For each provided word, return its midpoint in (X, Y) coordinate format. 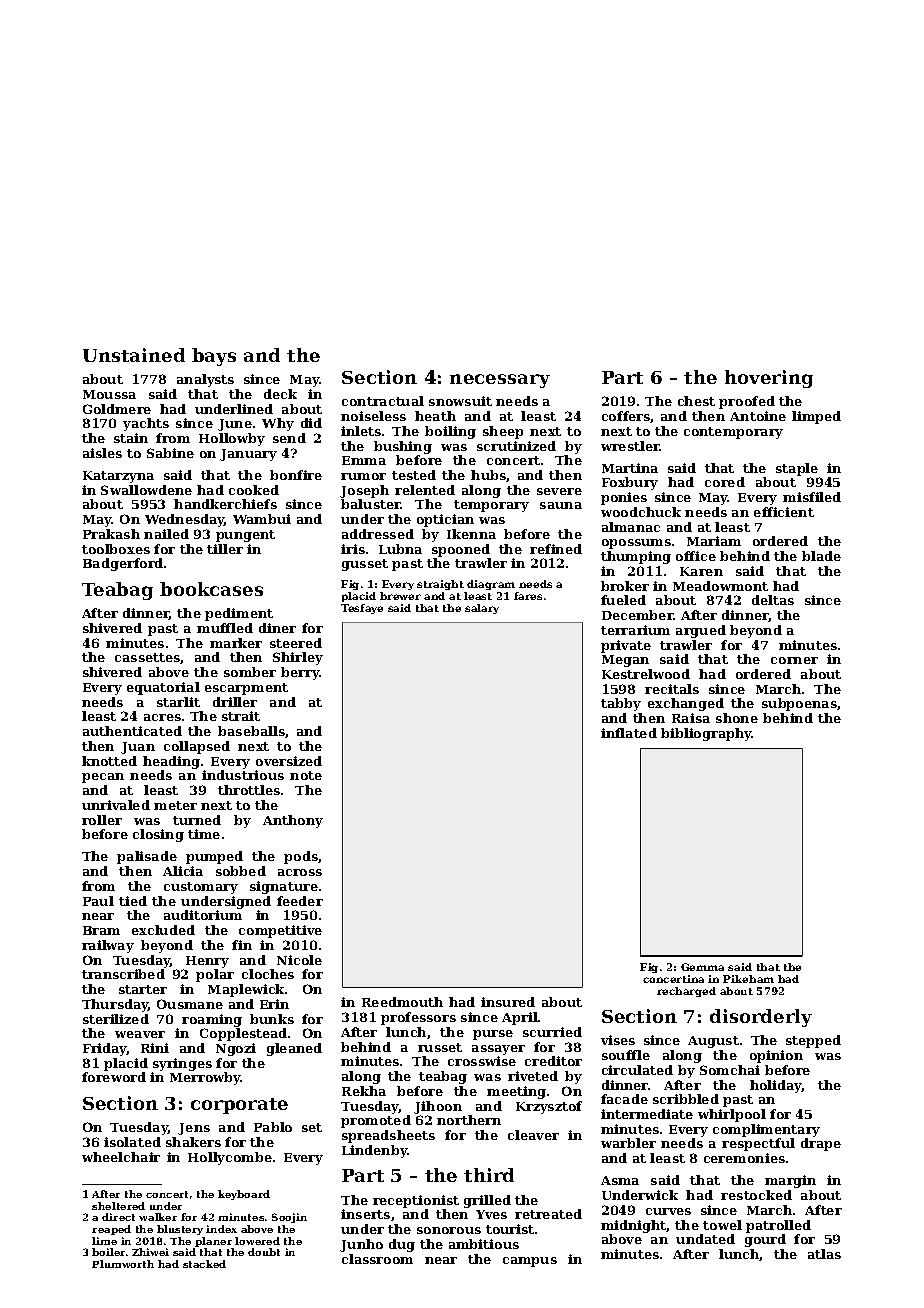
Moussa (109, 394)
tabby (621, 704)
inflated (629, 733)
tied (133, 901)
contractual (383, 401)
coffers (626, 416)
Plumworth (123, 1264)
